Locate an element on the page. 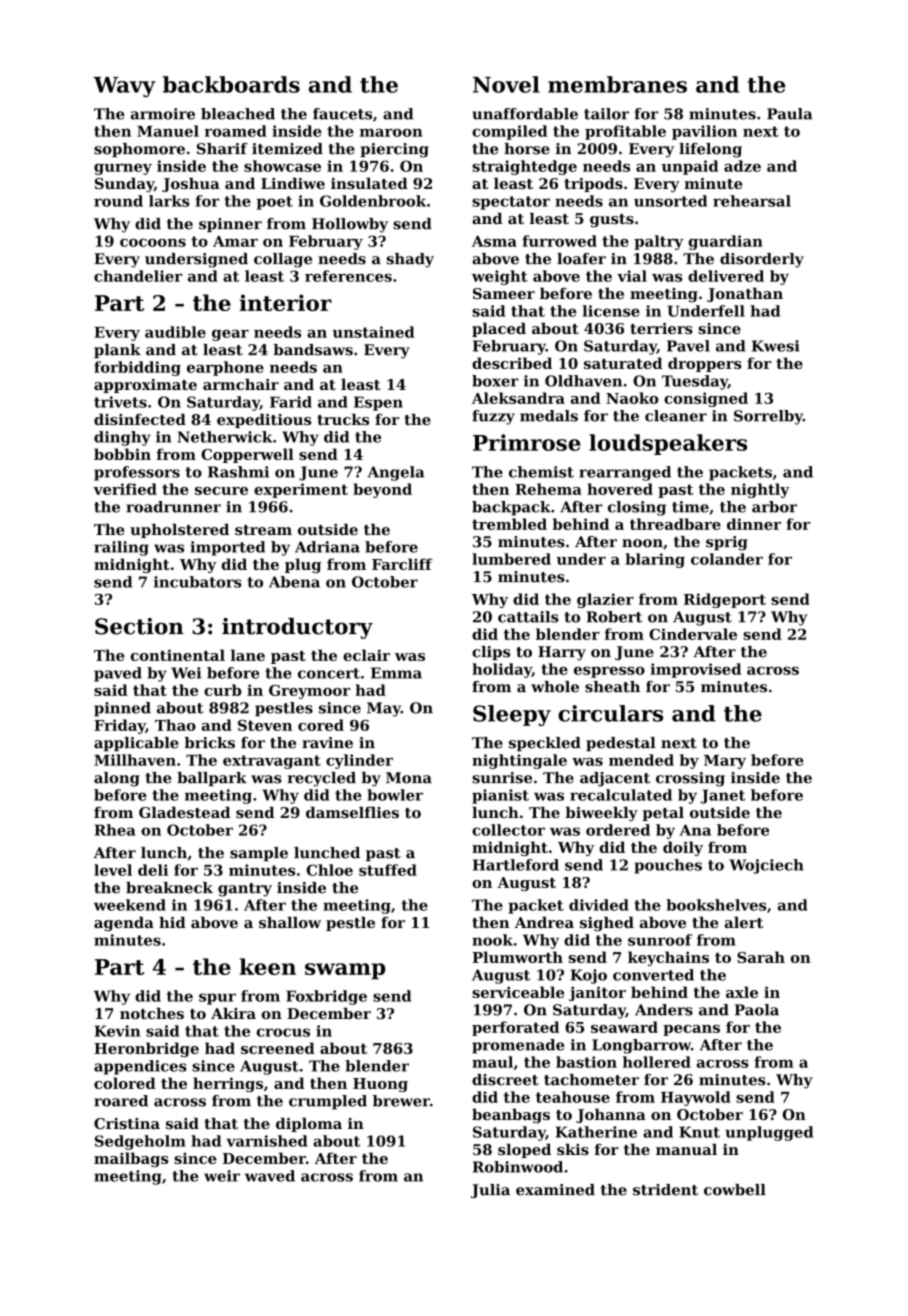 The height and width of the document is (1316, 908). serviceable is located at coordinates (518, 992).
